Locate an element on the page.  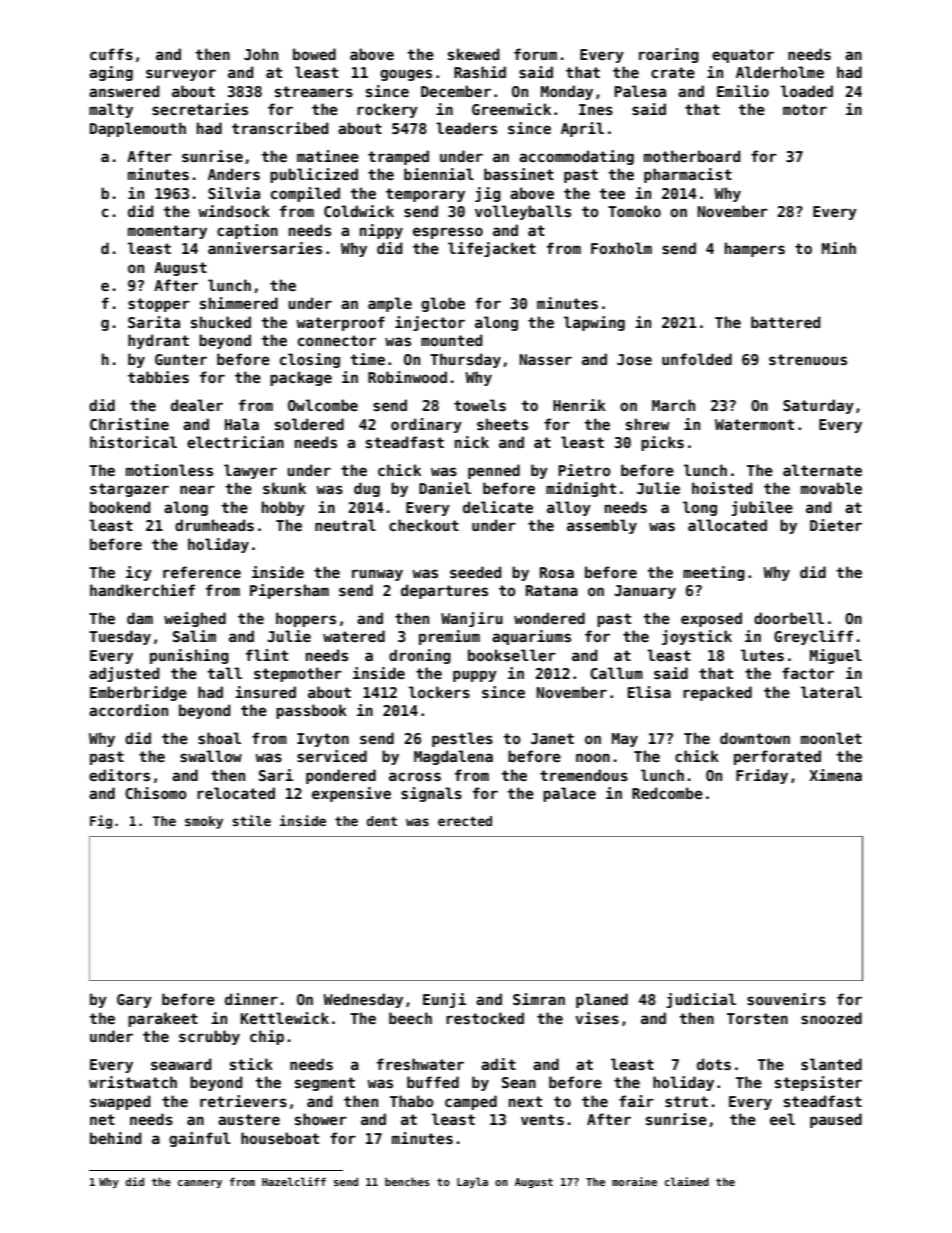
equator is located at coordinates (743, 56).
